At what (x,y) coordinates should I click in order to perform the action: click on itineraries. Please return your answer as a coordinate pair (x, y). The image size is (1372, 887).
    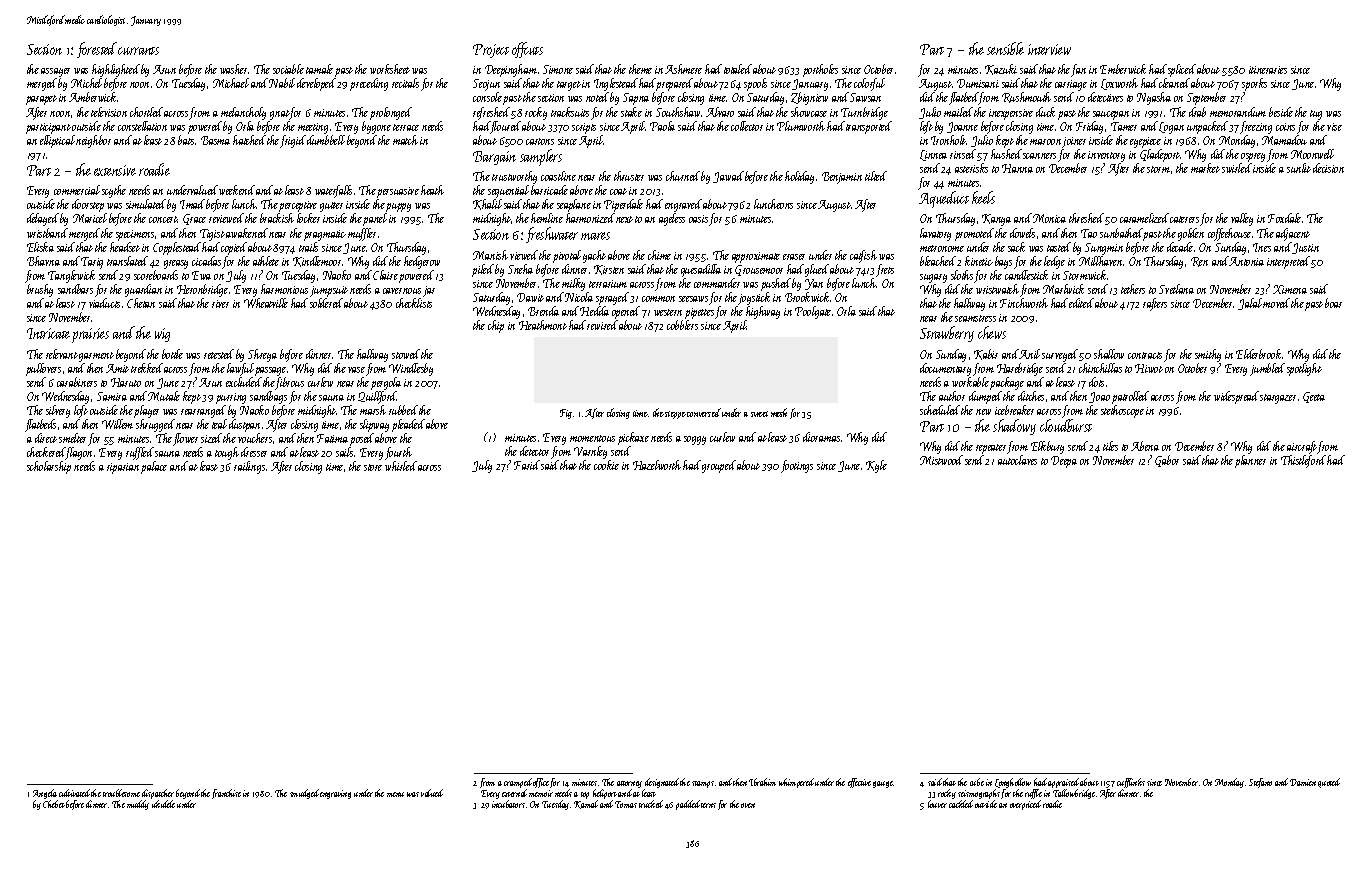
    Looking at the image, I should click on (1268, 70).
